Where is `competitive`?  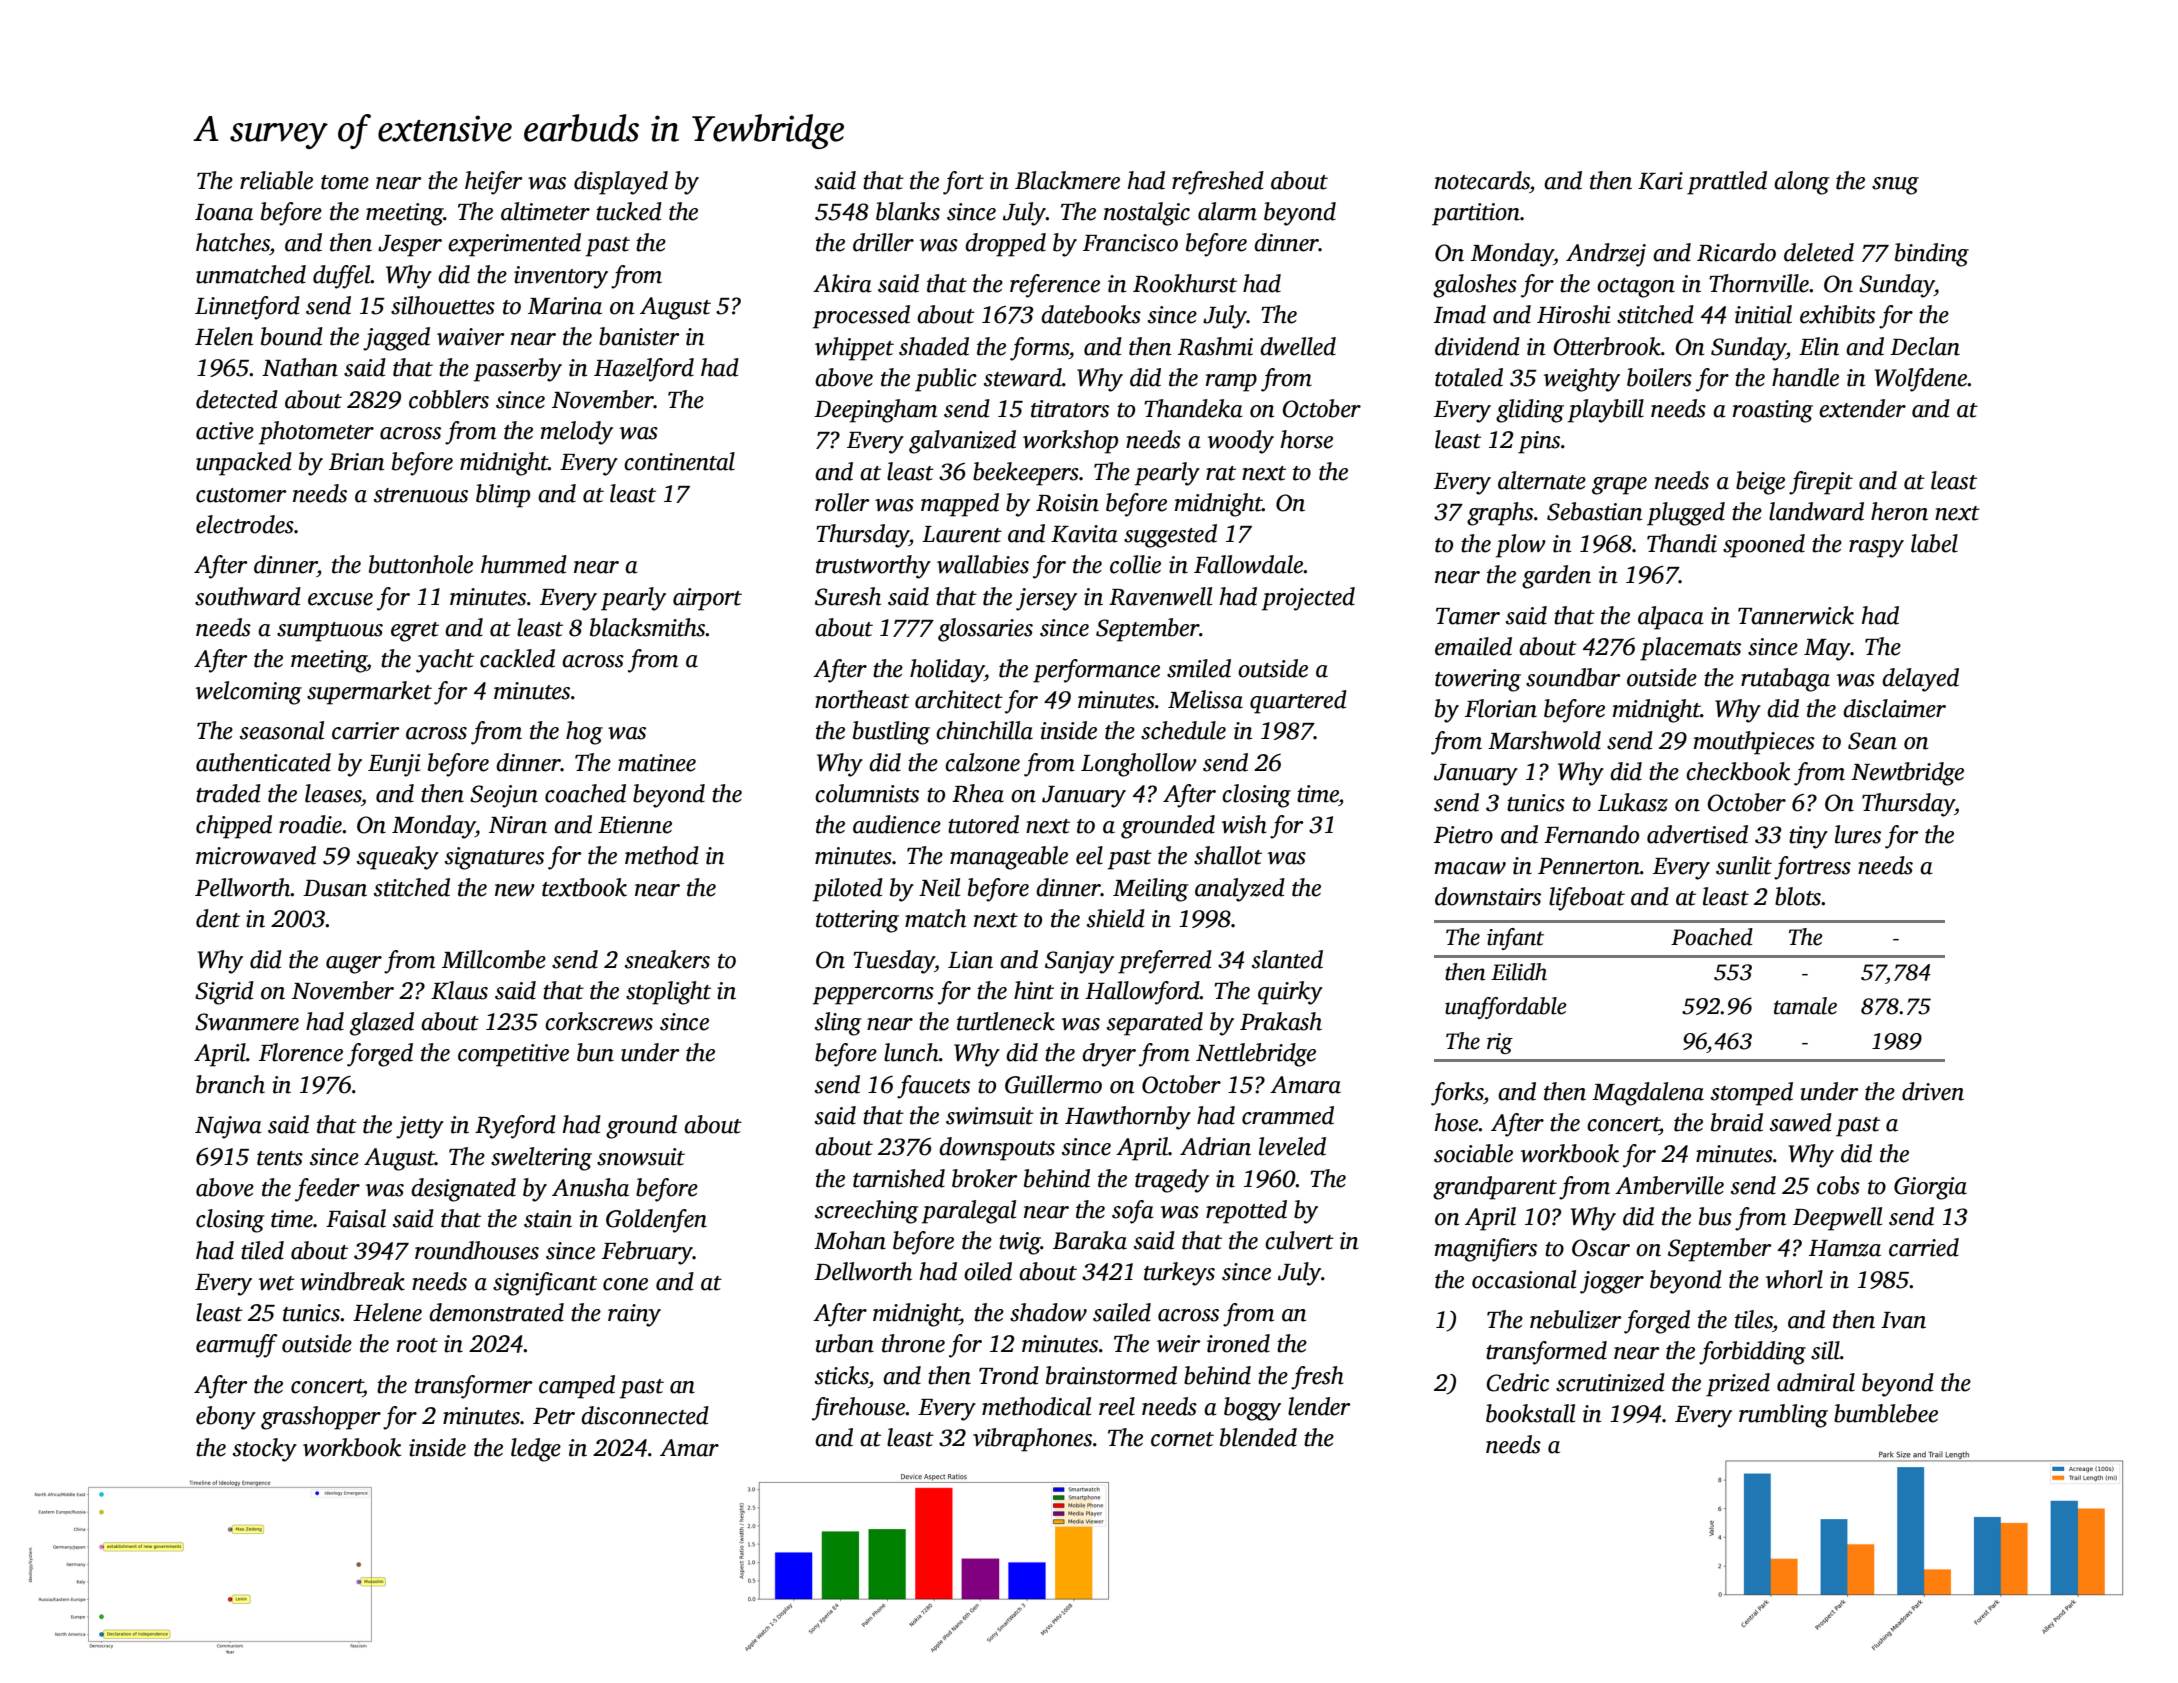
competitive is located at coordinates (513, 1055).
